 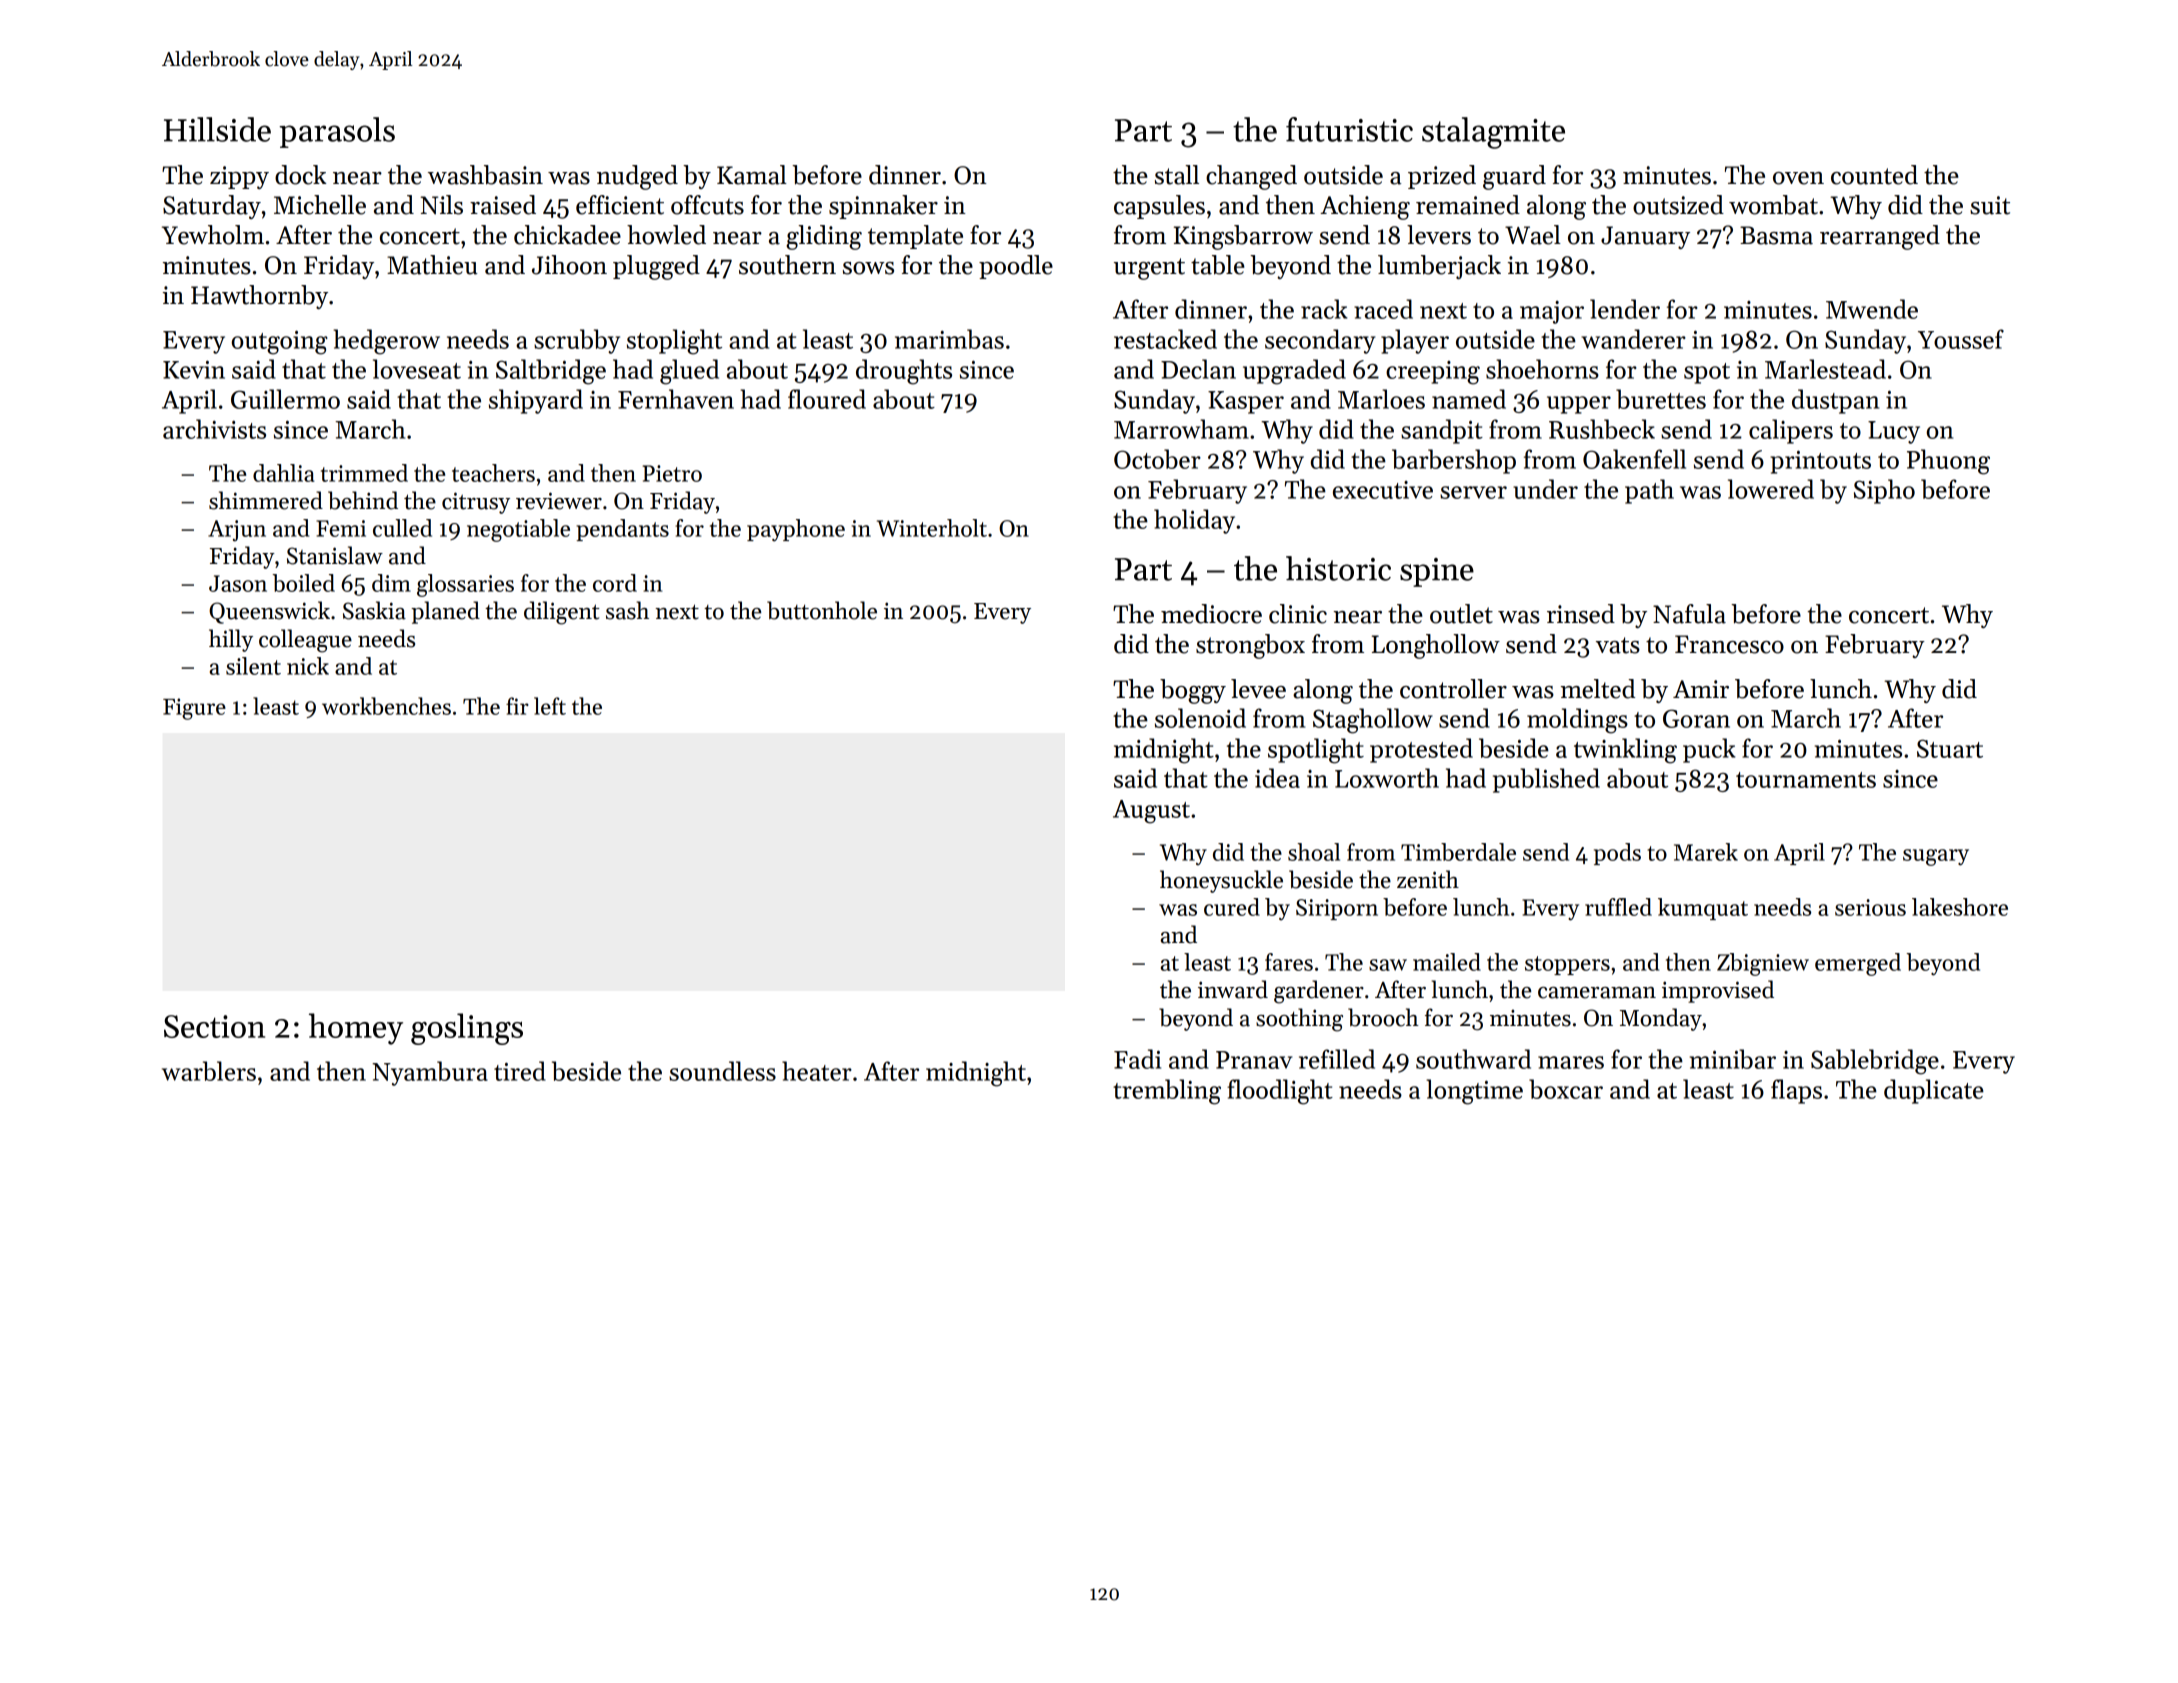 What do you see at coordinates (1314, 852) in the screenshot?
I see `shoal` at bounding box center [1314, 852].
